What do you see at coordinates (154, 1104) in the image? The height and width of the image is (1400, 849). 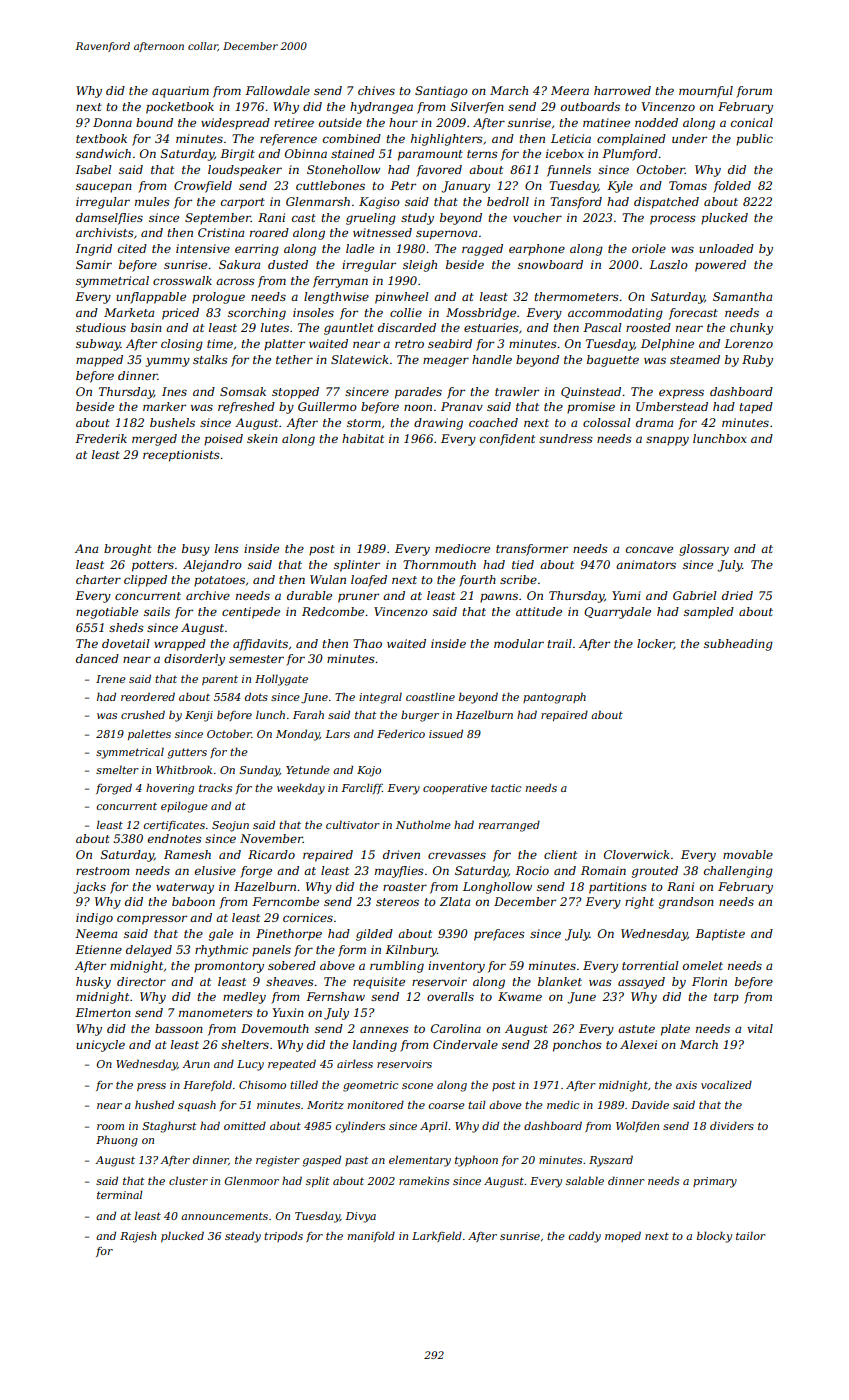 I see `hushed` at bounding box center [154, 1104].
